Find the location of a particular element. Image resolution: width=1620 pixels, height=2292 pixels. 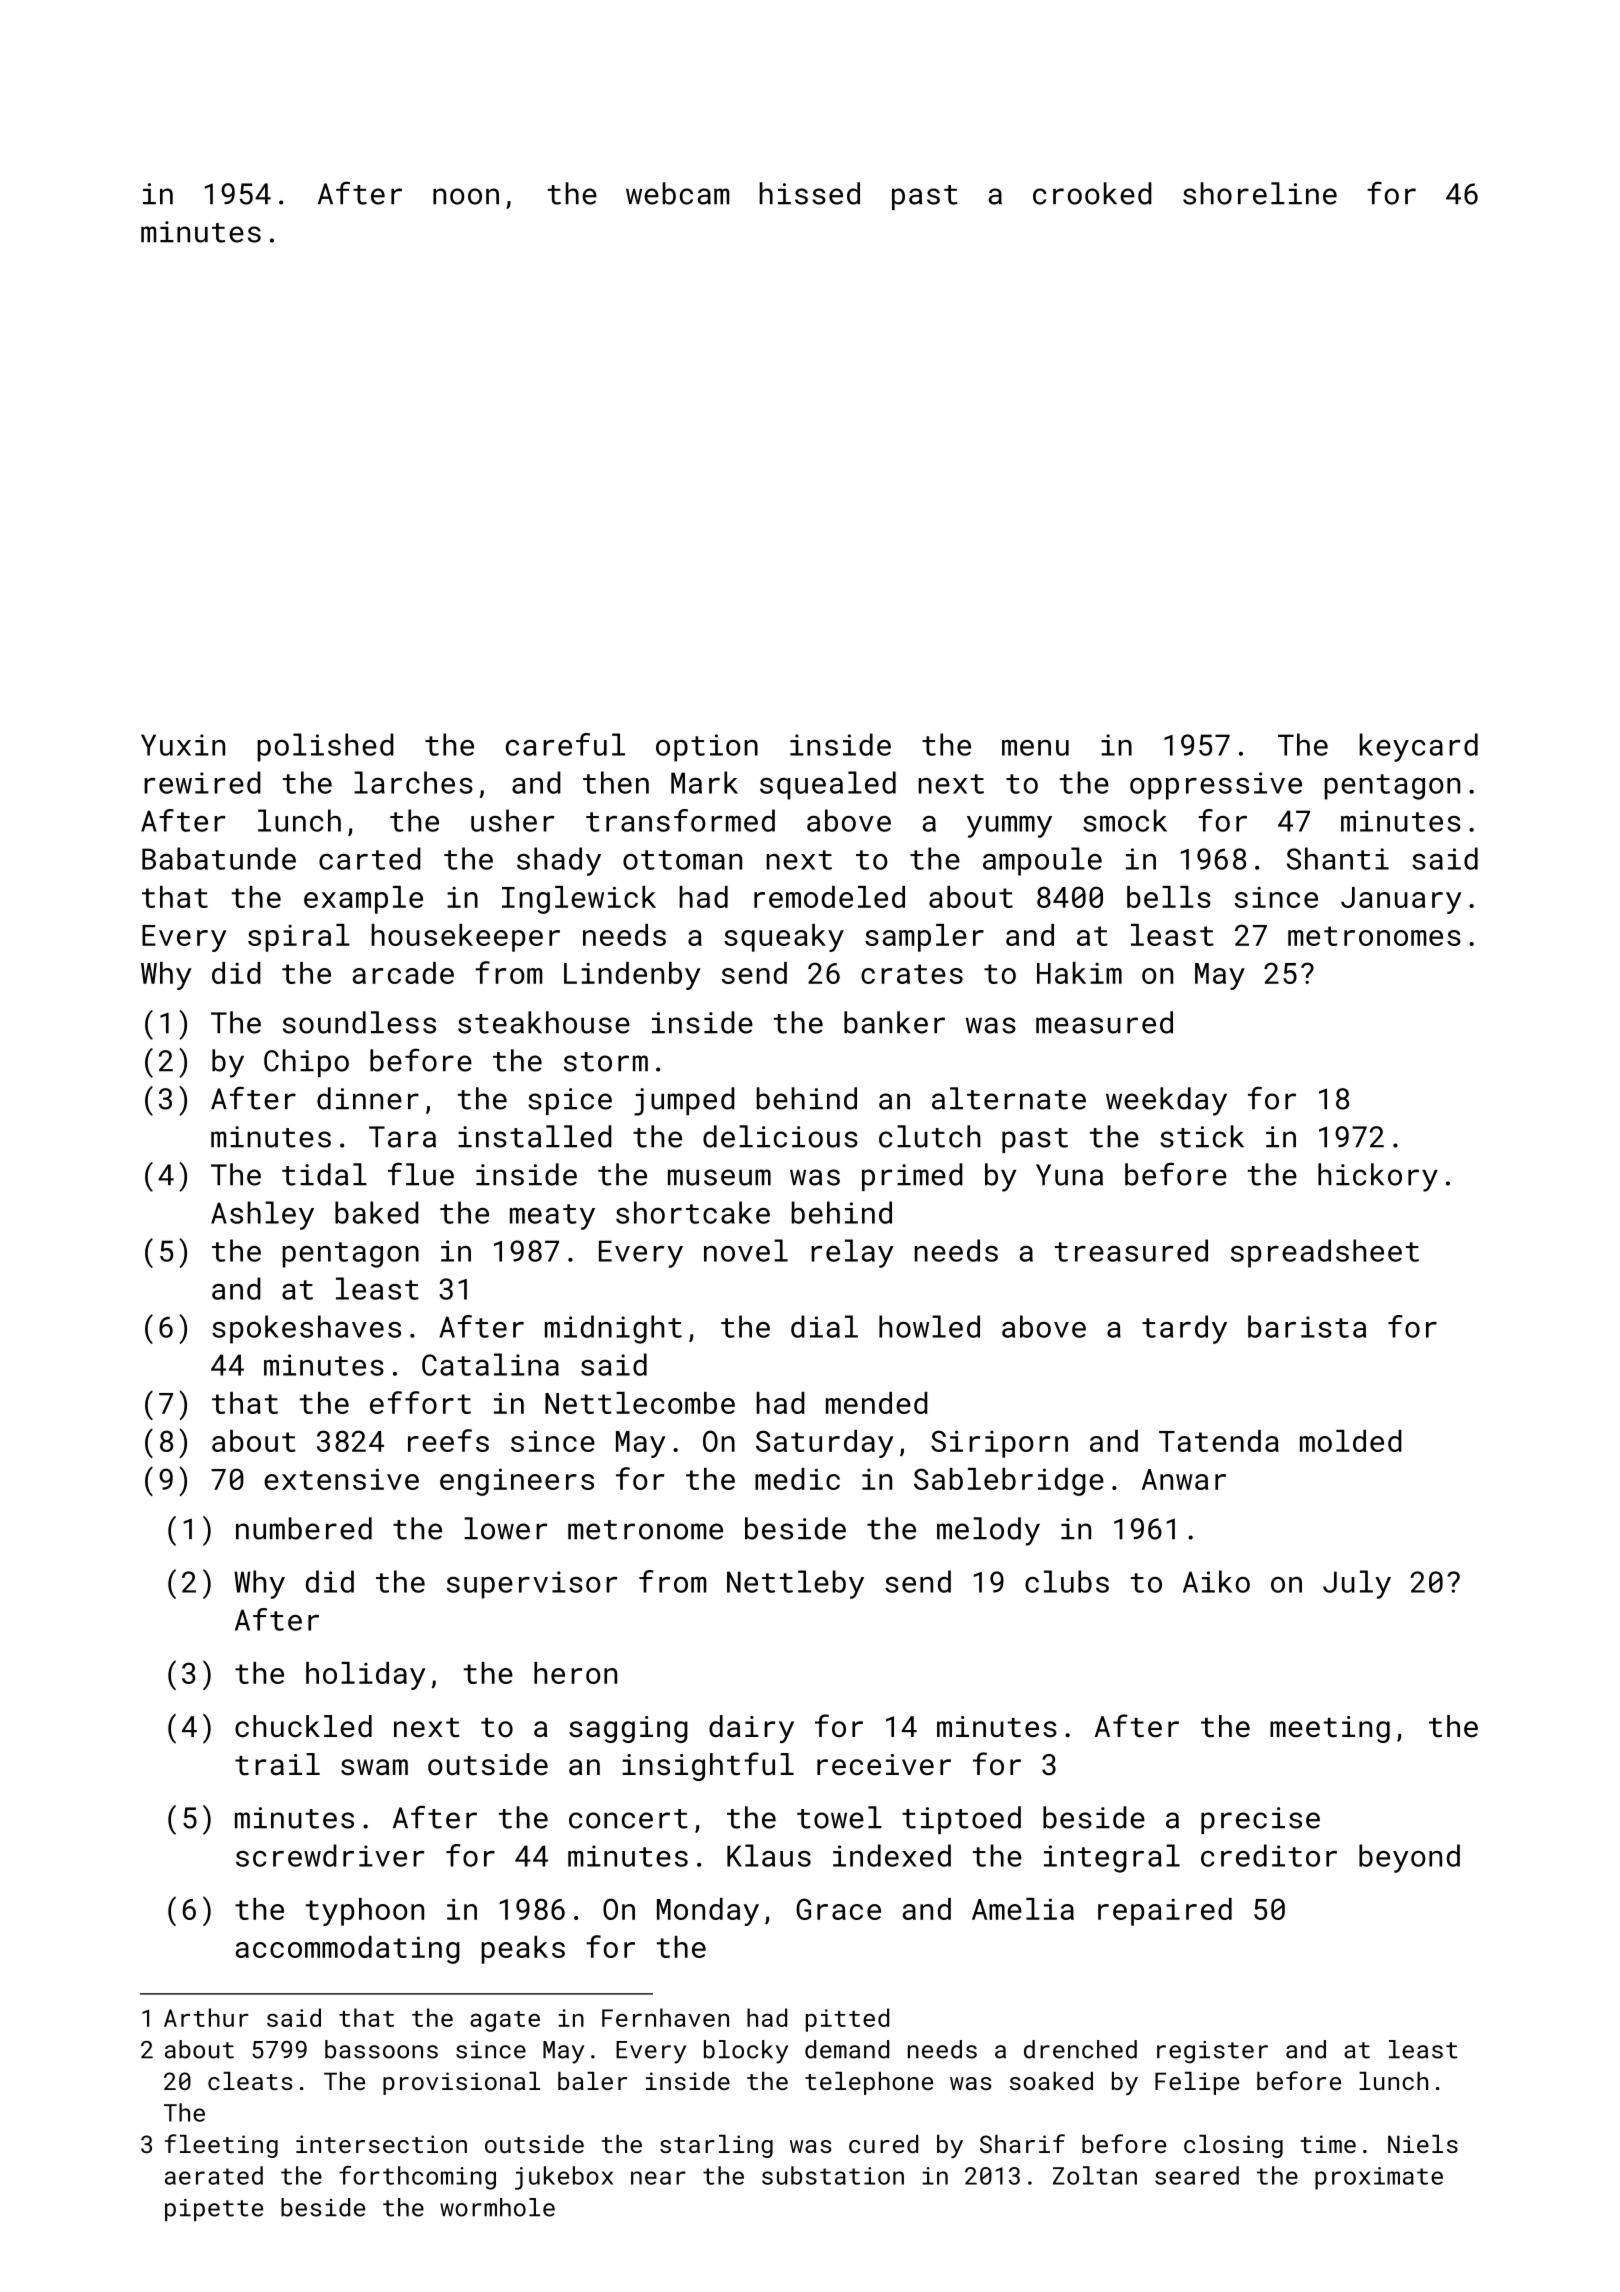

dial is located at coordinates (824, 1326).
